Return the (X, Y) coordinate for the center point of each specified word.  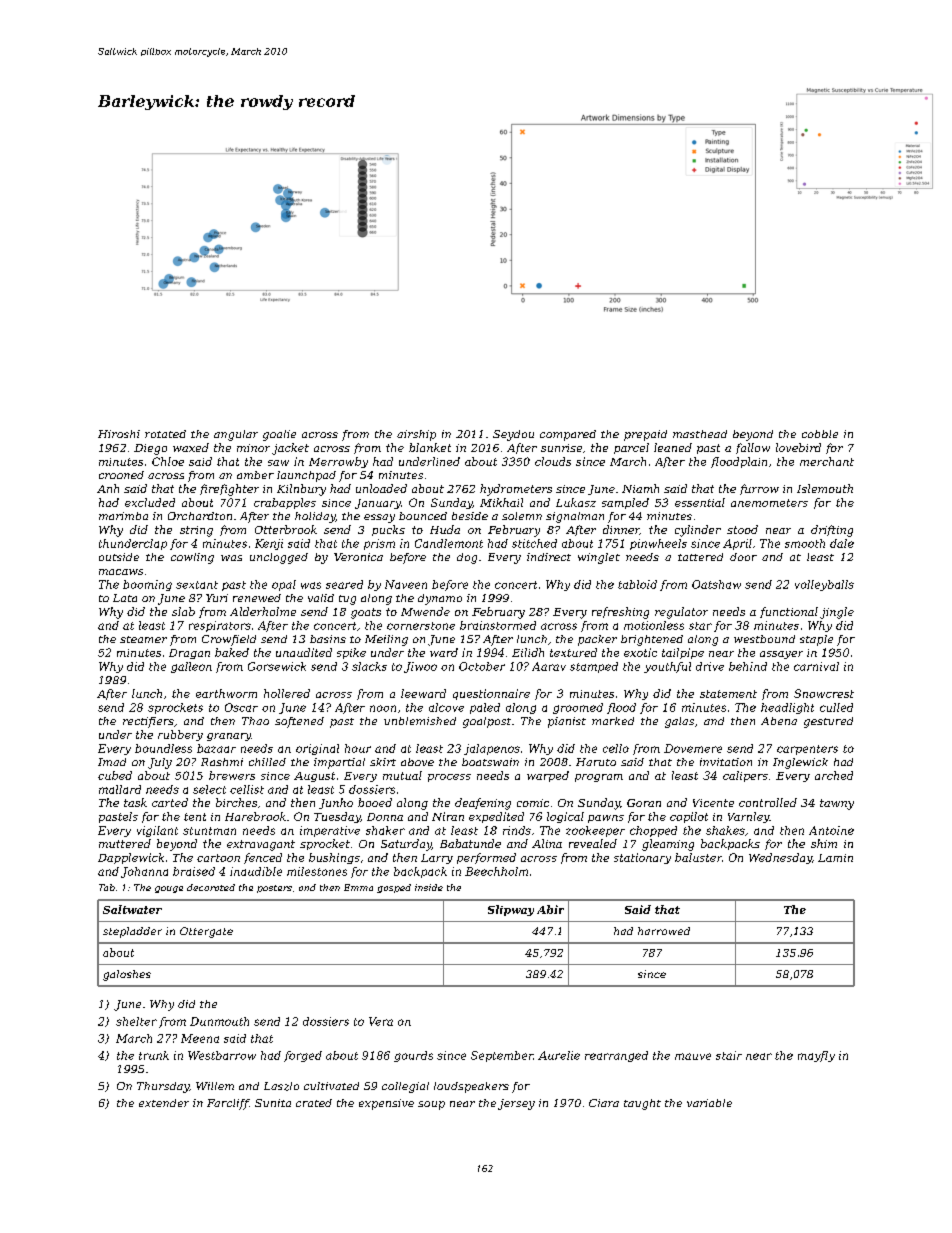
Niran (448, 816)
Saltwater (132, 909)
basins (328, 639)
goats (366, 613)
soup (431, 1105)
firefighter (229, 490)
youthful (667, 667)
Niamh (640, 488)
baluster (698, 857)
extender (164, 1103)
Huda (445, 529)
